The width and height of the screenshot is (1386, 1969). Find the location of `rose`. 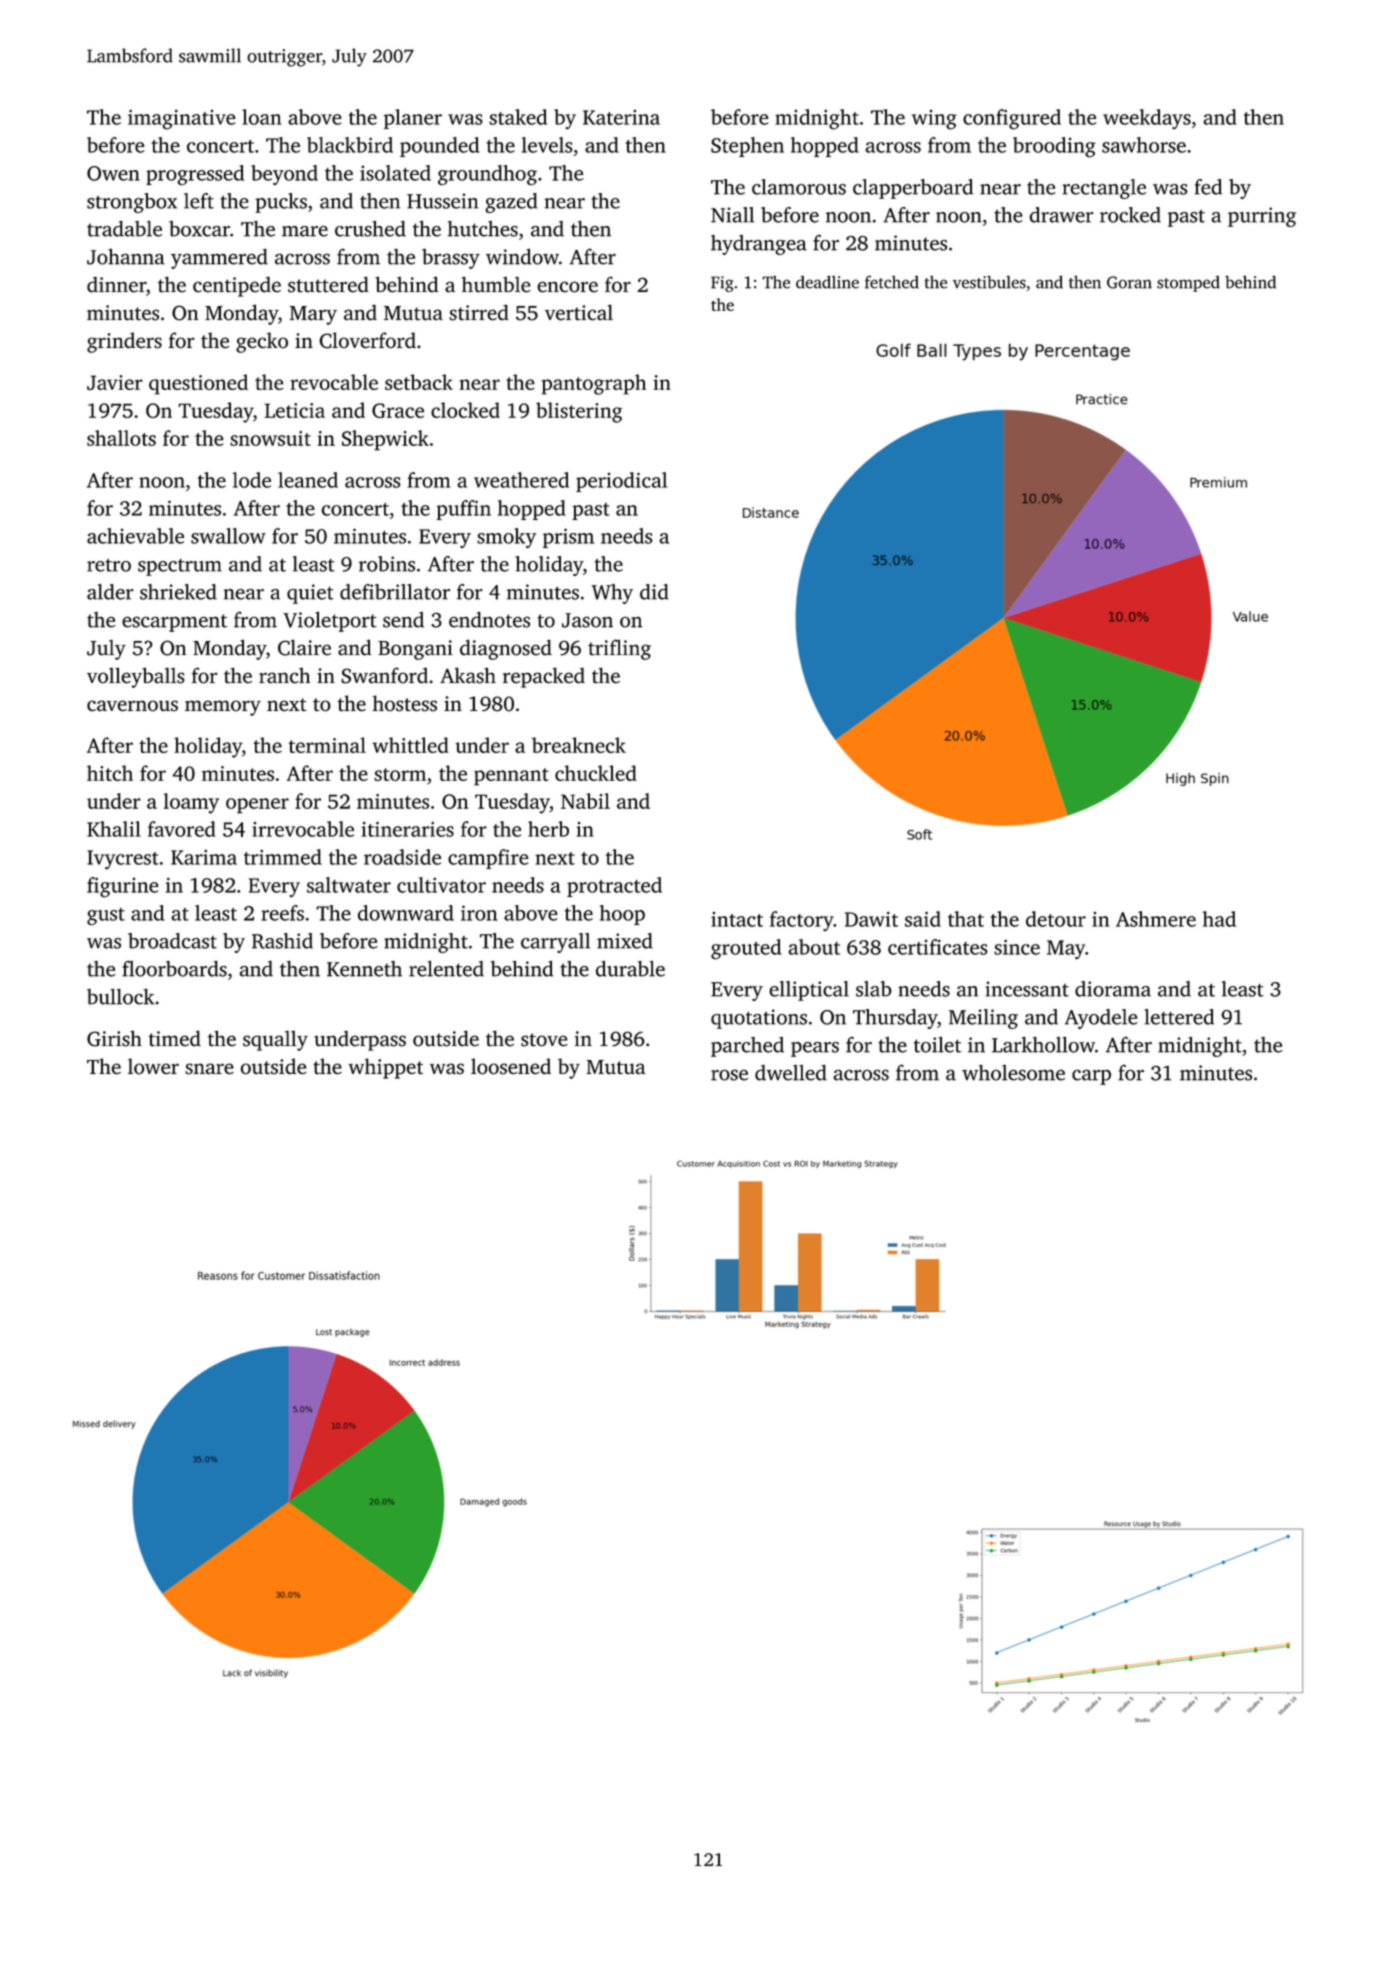

rose is located at coordinates (729, 1075).
